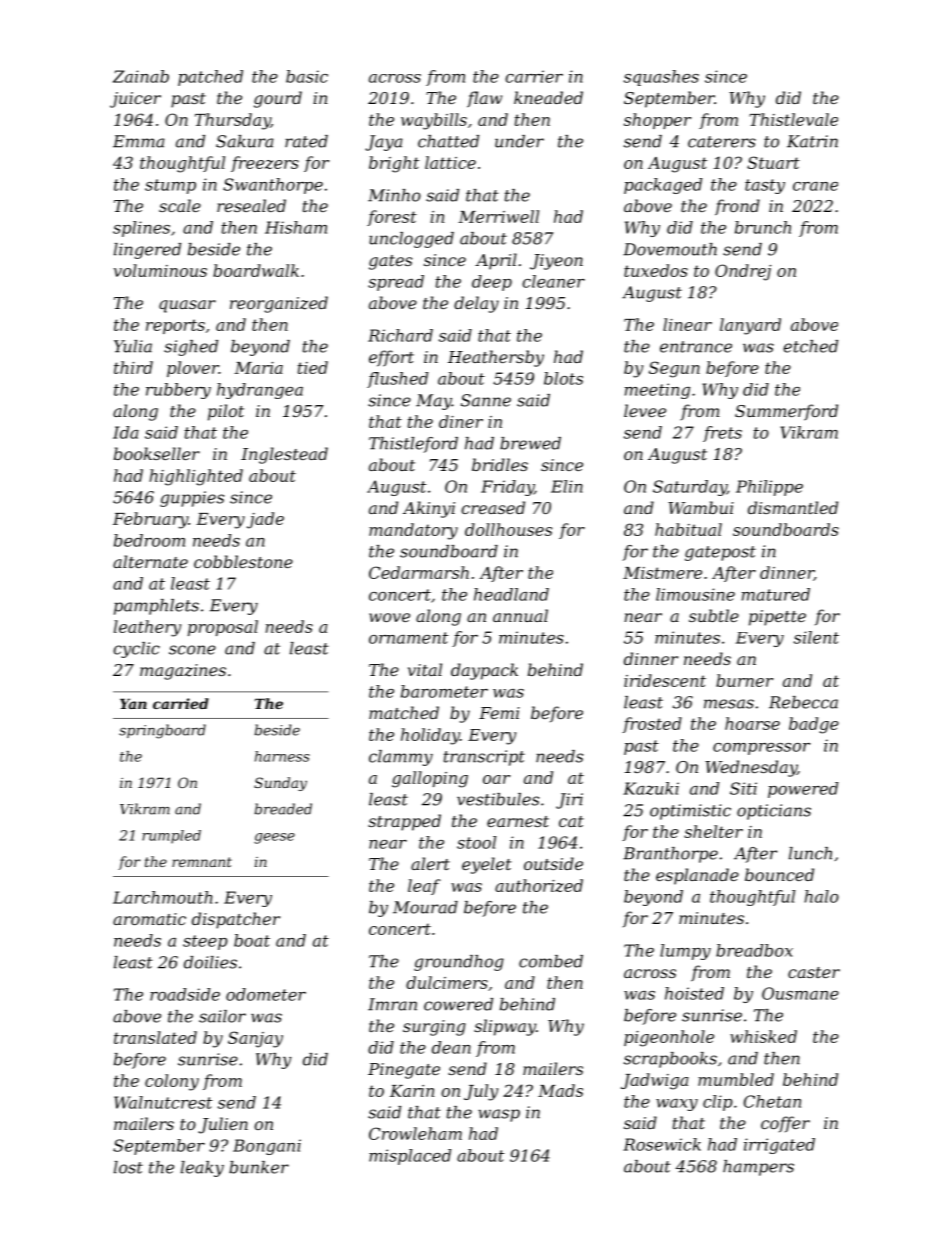 Image resolution: width=952 pixels, height=1233 pixels. I want to click on cleaner, so click(553, 281).
